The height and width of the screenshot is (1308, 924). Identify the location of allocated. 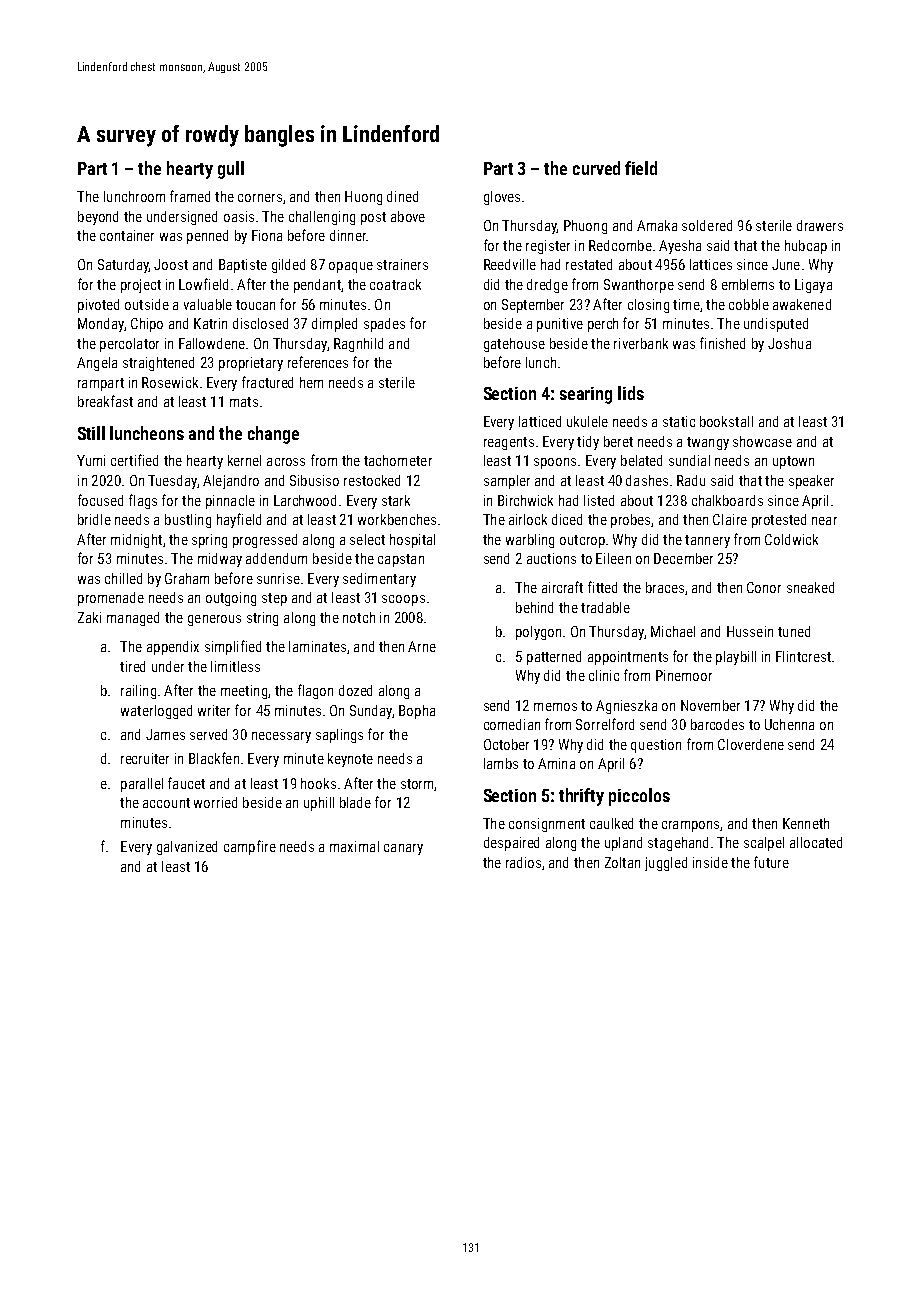
(816, 842).
